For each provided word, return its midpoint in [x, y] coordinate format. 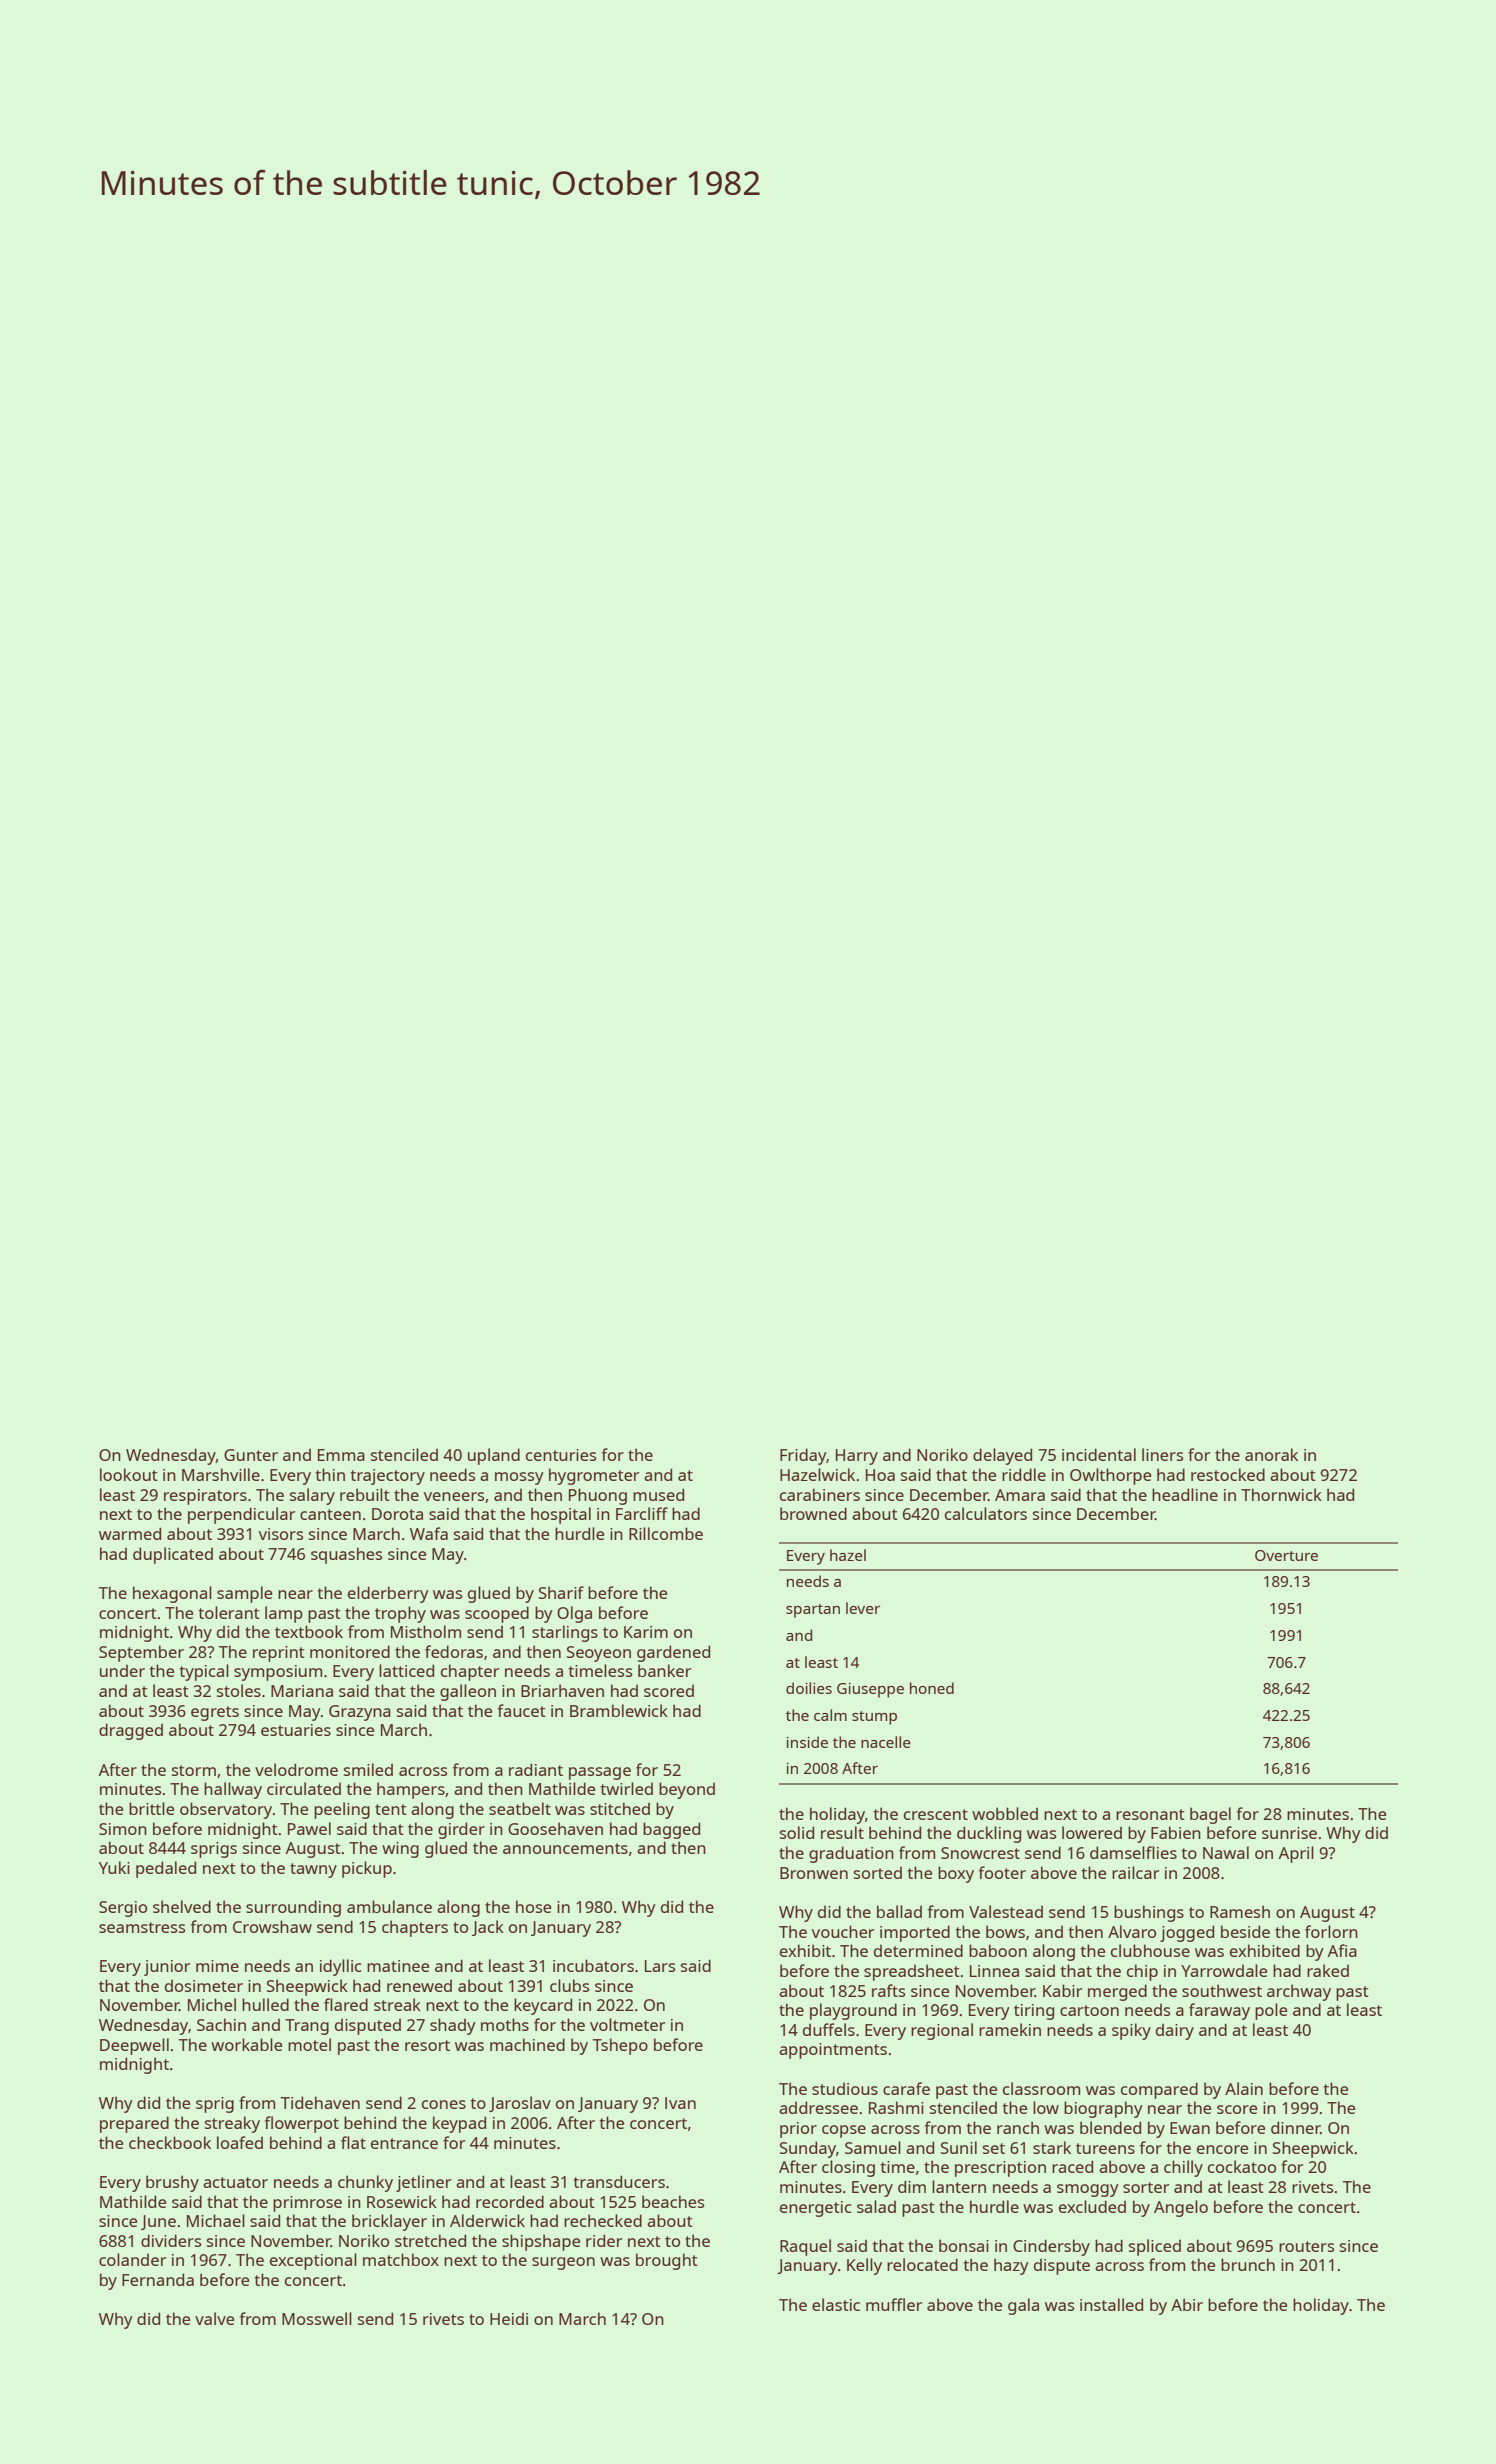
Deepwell [134, 2046]
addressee [818, 2107]
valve [214, 2318]
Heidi [509, 2319]
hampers [411, 1790]
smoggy [1088, 2190]
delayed [1002, 1456]
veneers [454, 1496]
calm [830, 1715]
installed [1111, 2304]
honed [932, 1688]
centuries [561, 1455]
